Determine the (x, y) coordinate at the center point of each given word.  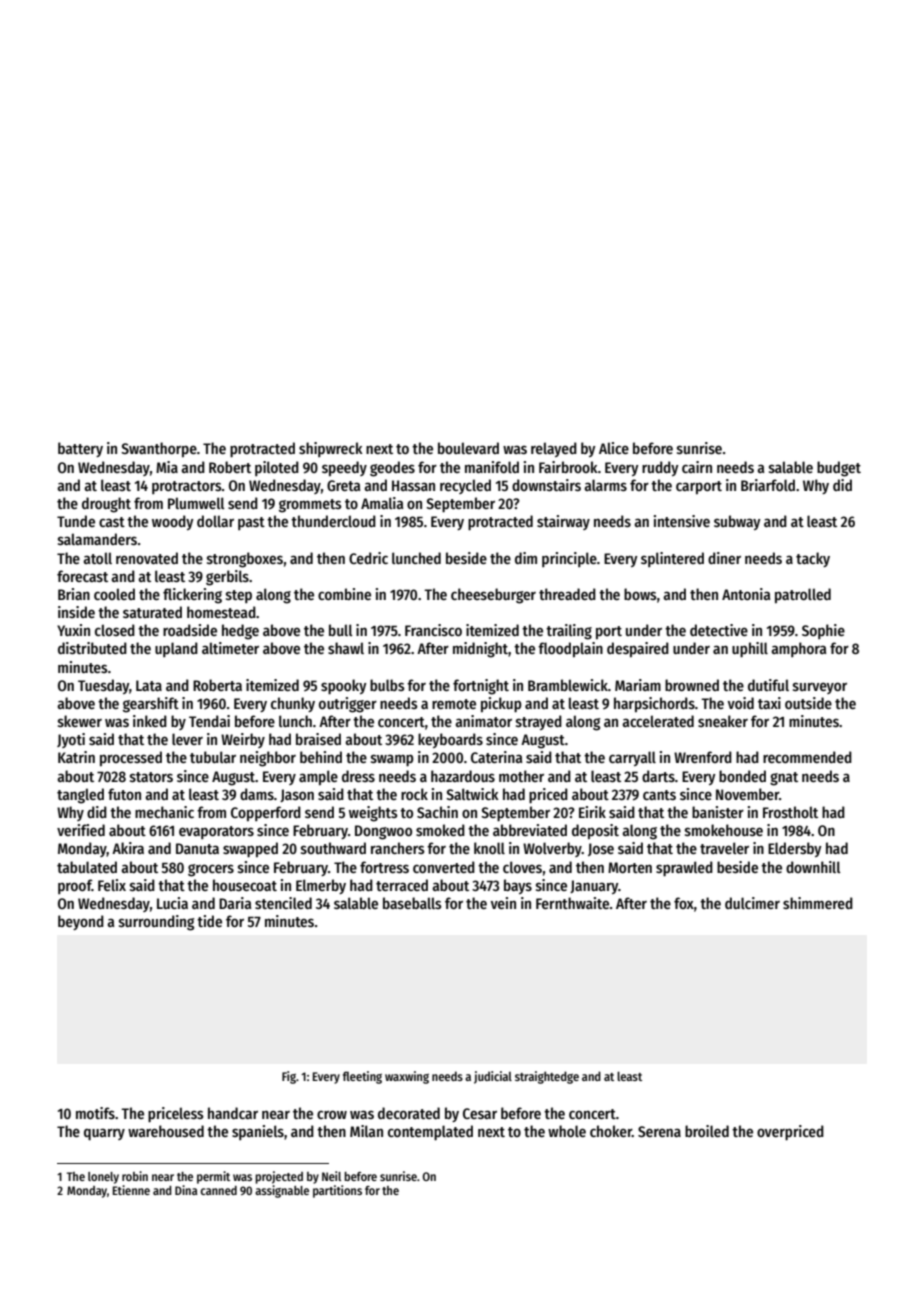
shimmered (818, 903)
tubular (213, 757)
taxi (769, 703)
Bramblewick (568, 685)
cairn (697, 467)
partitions (337, 1191)
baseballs (412, 903)
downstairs (546, 485)
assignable (282, 1191)
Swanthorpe (159, 450)
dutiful (768, 685)
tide (209, 921)
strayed (539, 722)
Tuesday (103, 686)
